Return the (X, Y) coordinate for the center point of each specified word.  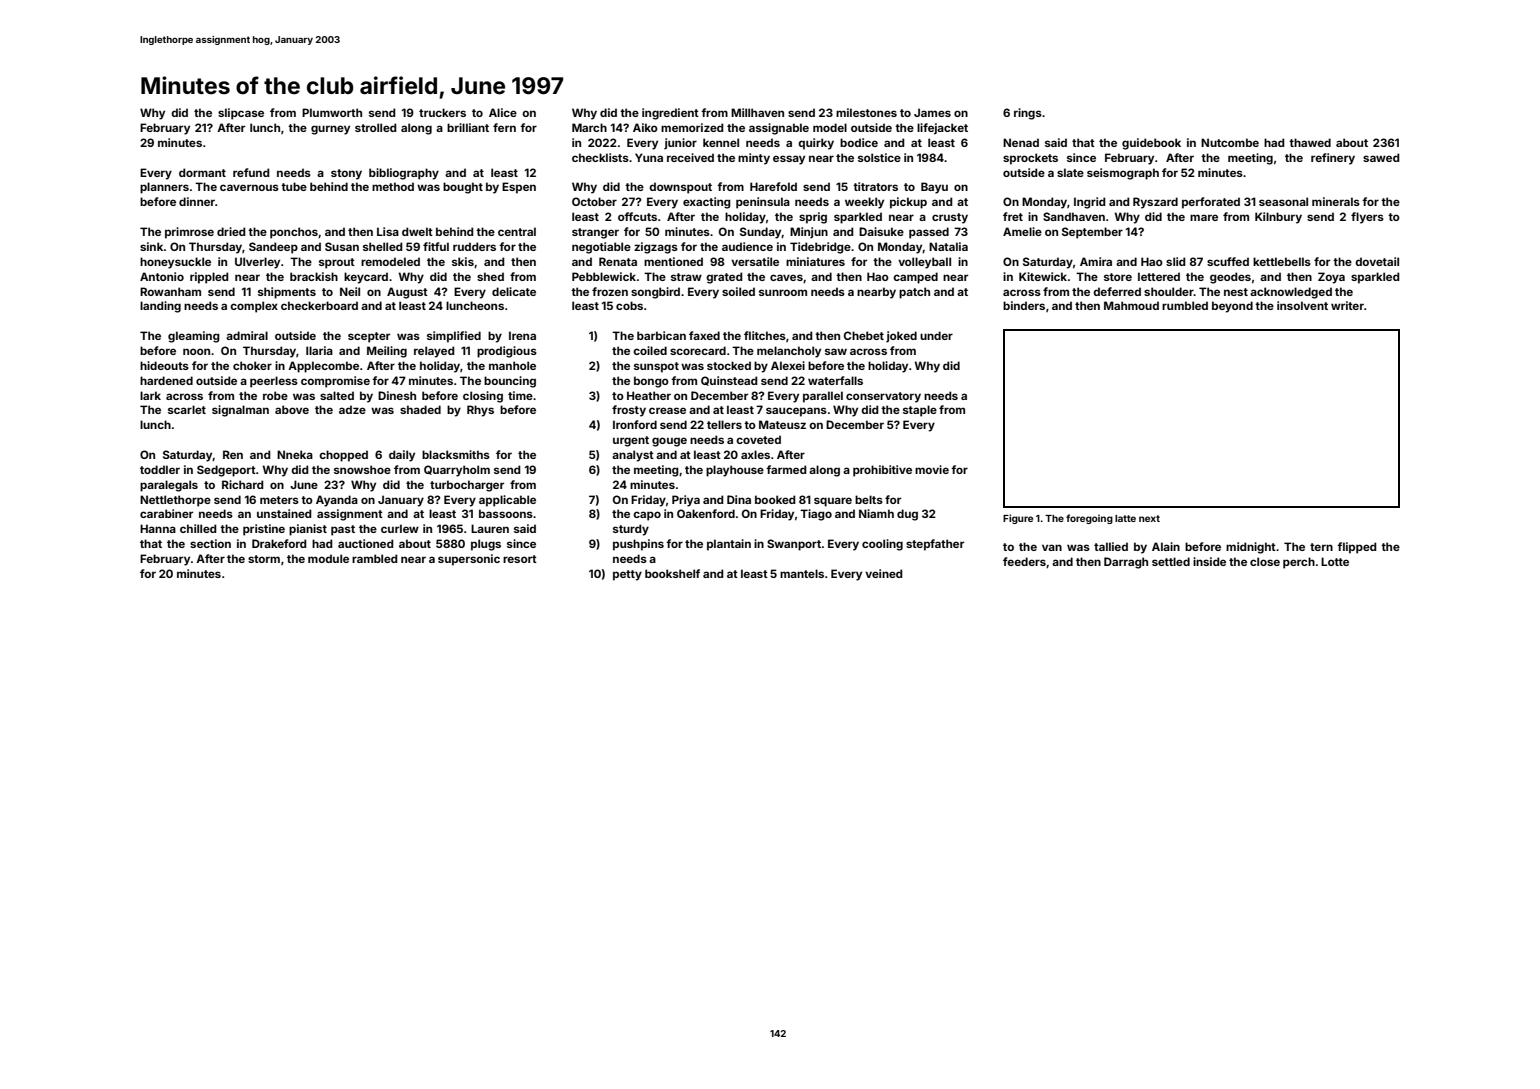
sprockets (1030, 159)
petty (627, 575)
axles (755, 454)
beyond (1232, 307)
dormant (202, 172)
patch (914, 293)
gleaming (194, 337)
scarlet (187, 409)
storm (264, 559)
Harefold (773, 186)
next (1149, 518)
